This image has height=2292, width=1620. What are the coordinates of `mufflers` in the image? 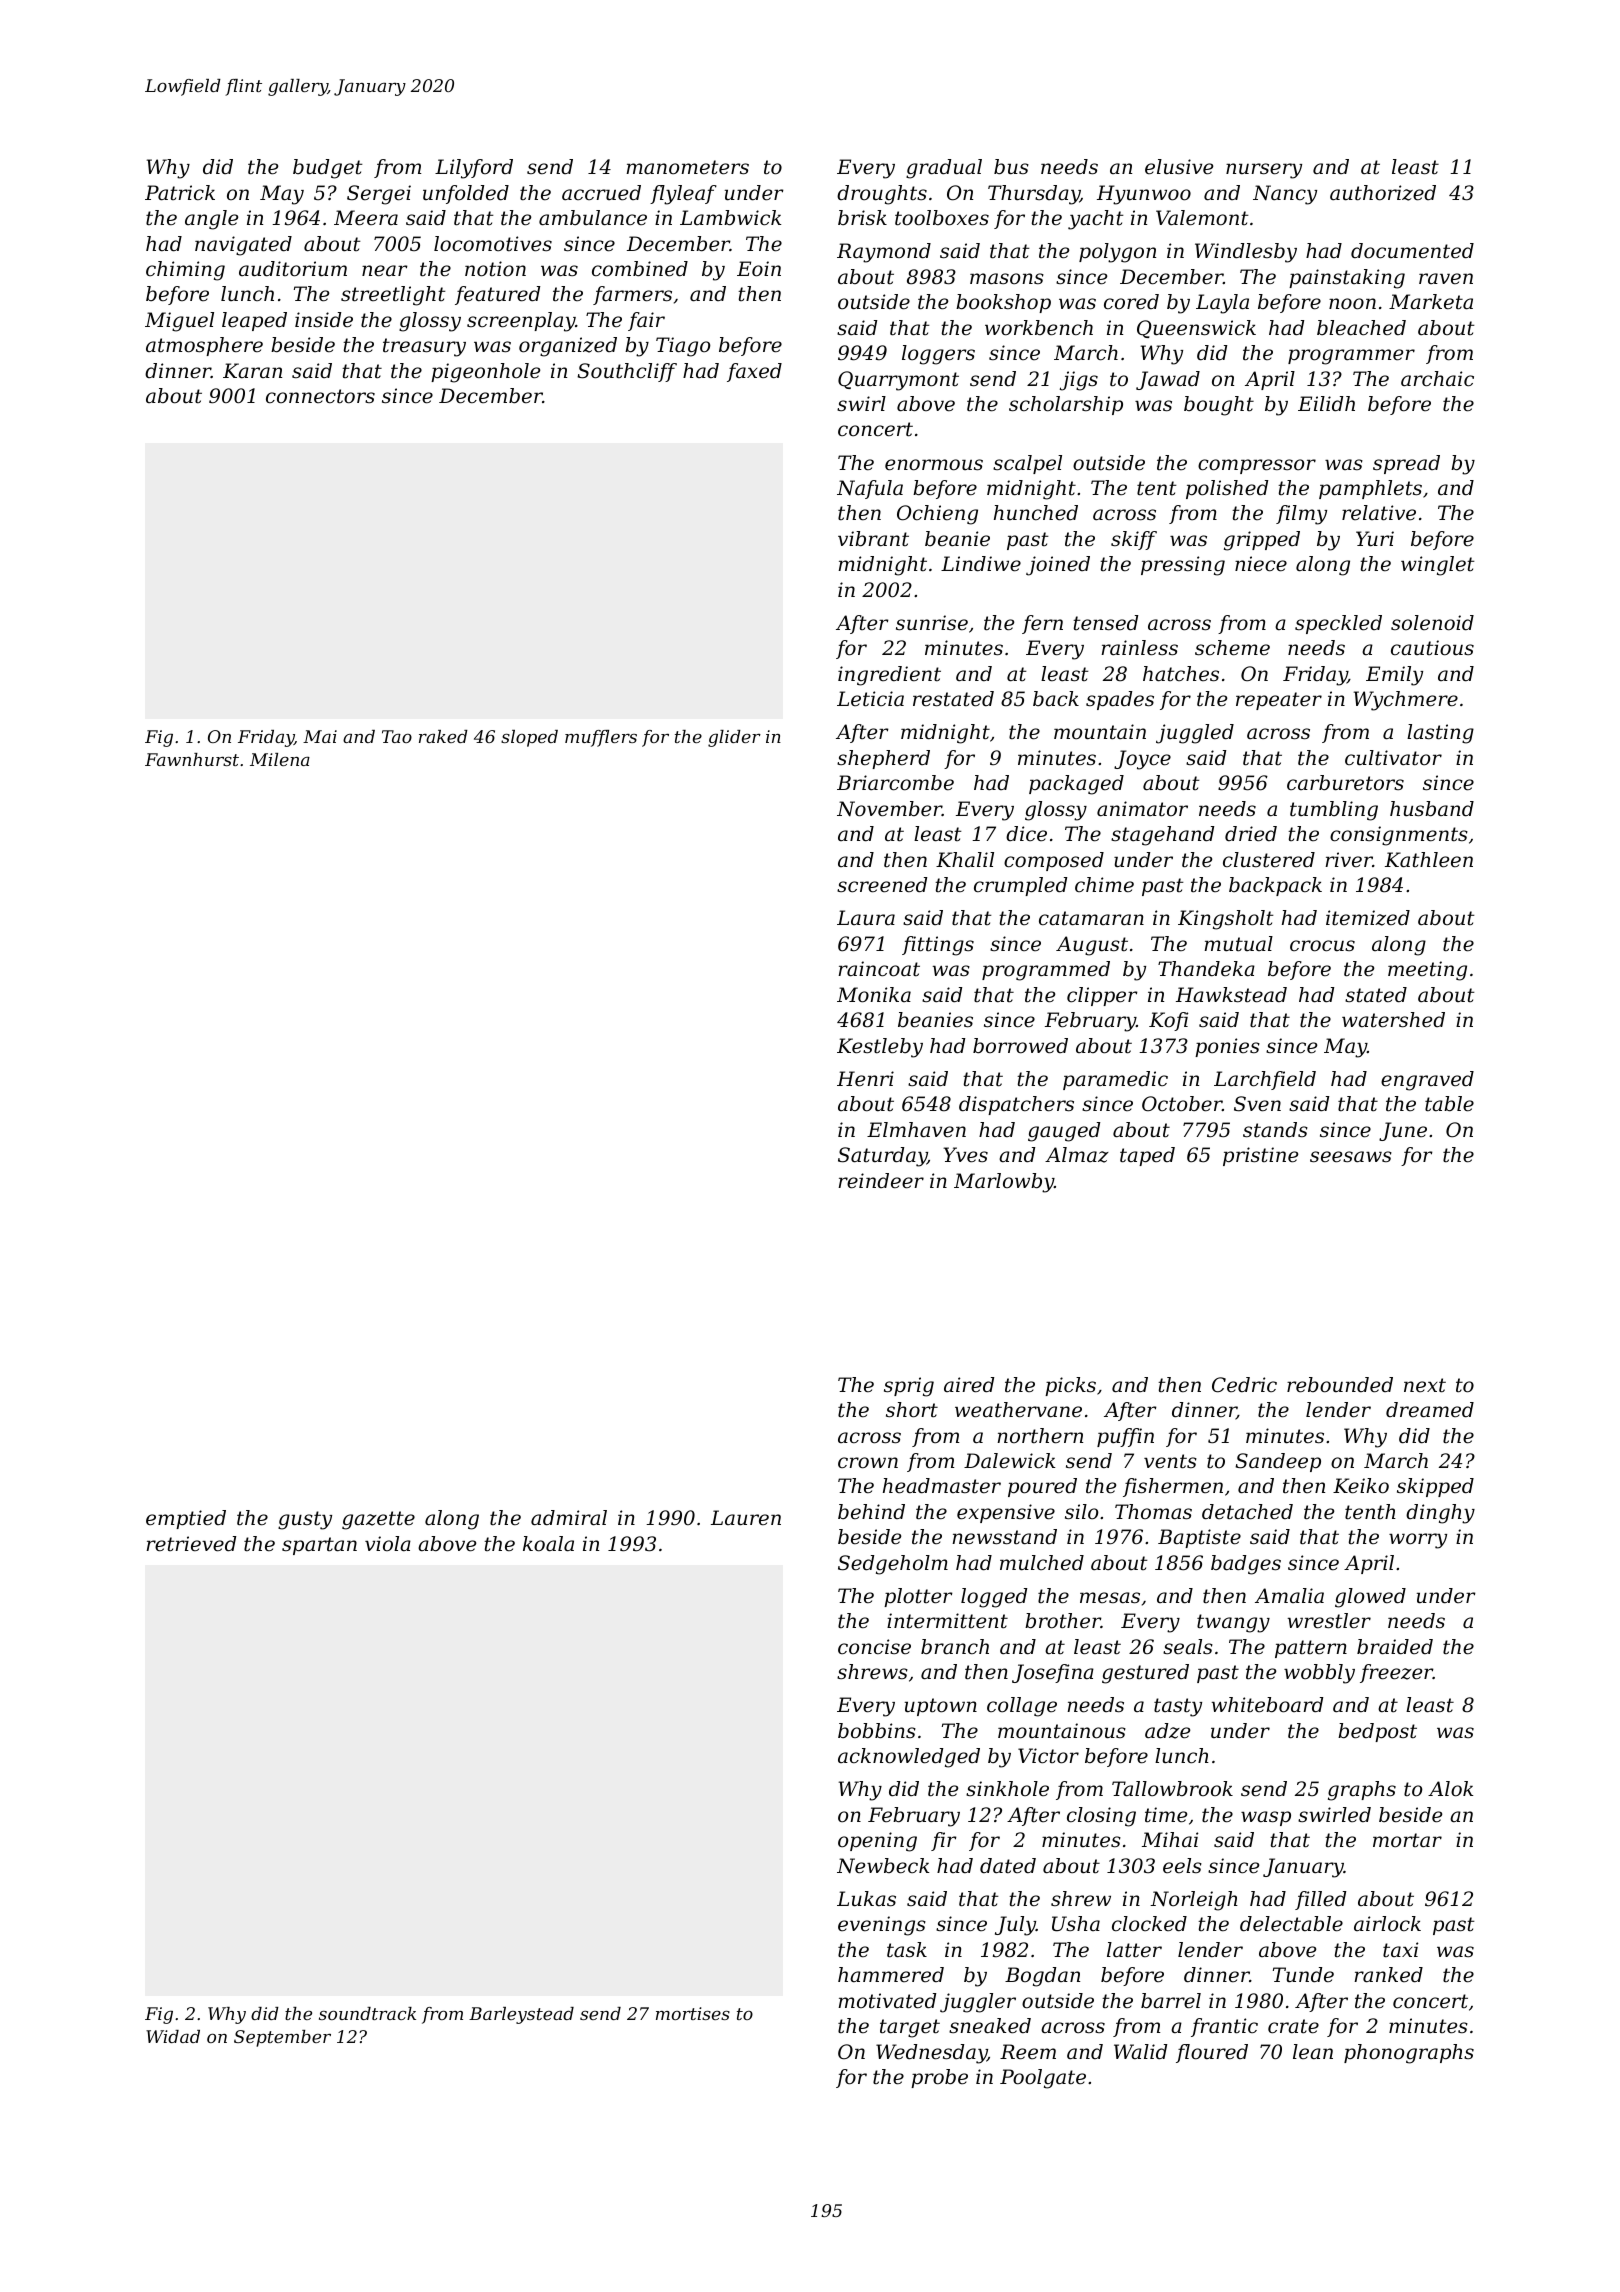 It's located at (601, 738).
